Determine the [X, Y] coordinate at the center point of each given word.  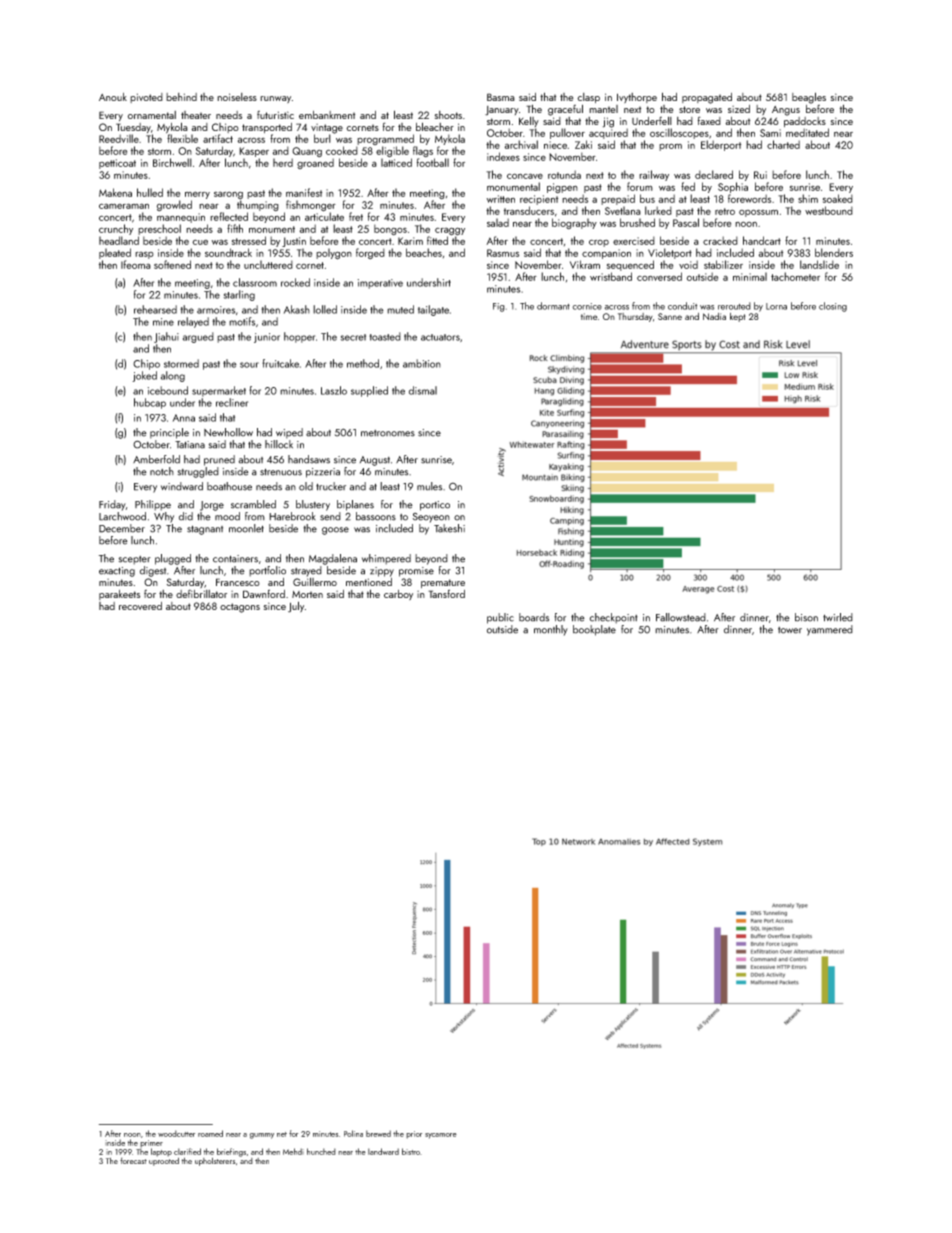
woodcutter [176, 1133]
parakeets [119, 595]
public [500, 618]
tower [790, 630]
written [501, 199]
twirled [838, 617]
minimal [750, 276]
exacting [117, 572]
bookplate [594, 630]
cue [200, 242]
